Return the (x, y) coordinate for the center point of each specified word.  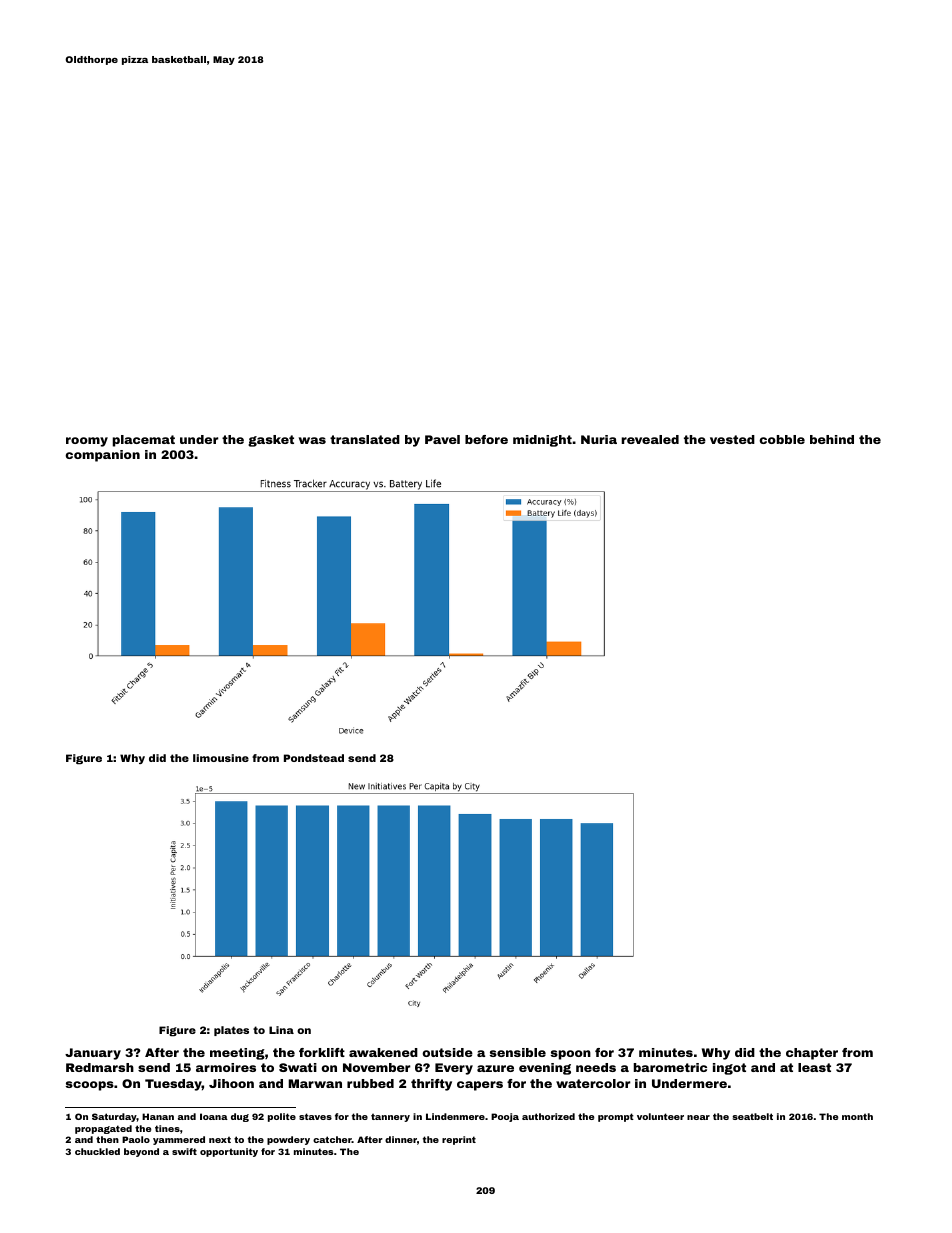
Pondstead (314, 758)
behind (832, 439)
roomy (87, 442)
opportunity (229, 1152)
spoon (571, 1055)
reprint (459, 1140)
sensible (518, 1052)
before (486, 439)
